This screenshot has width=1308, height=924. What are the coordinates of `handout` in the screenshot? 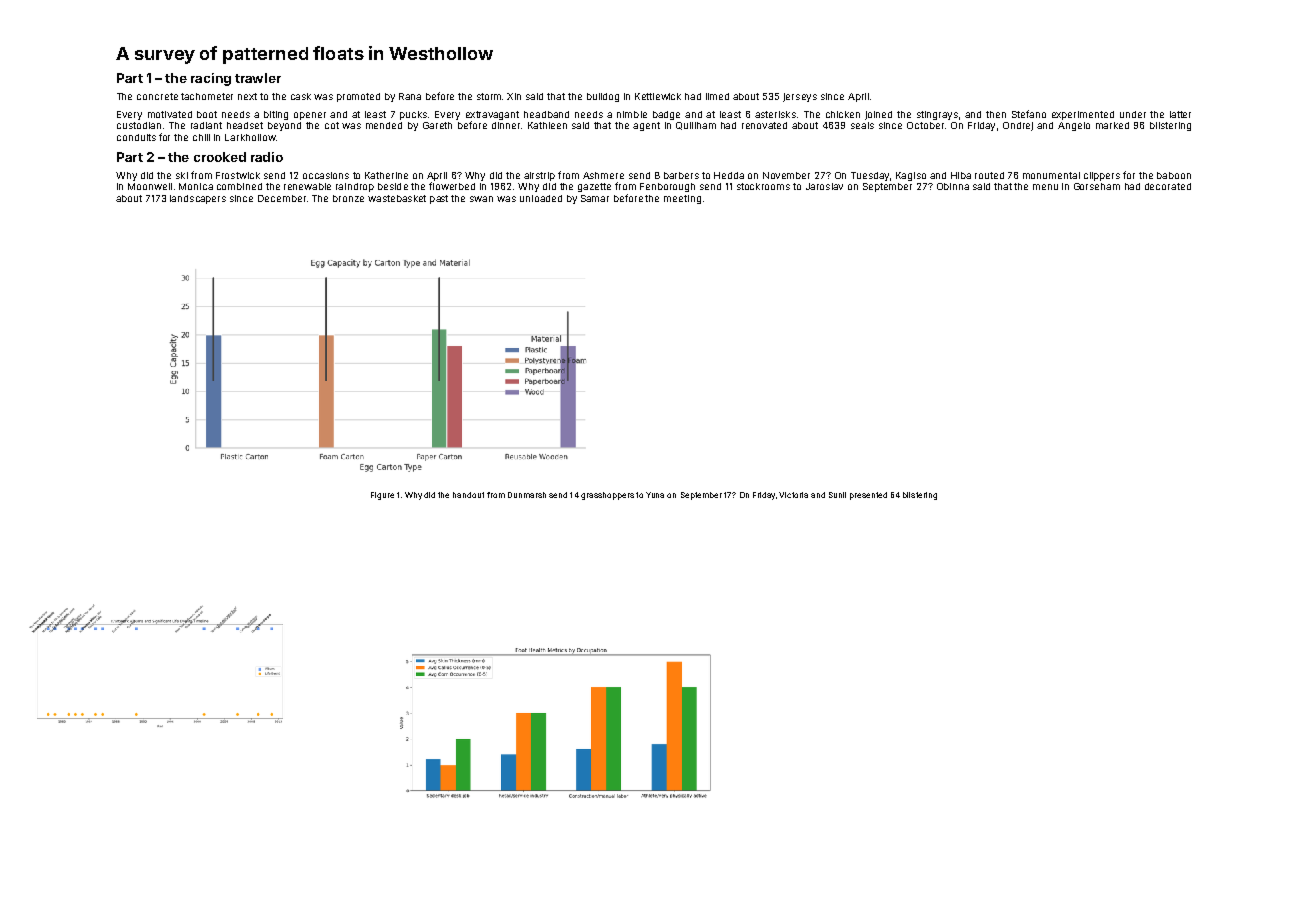 It's located at (468, 495).
